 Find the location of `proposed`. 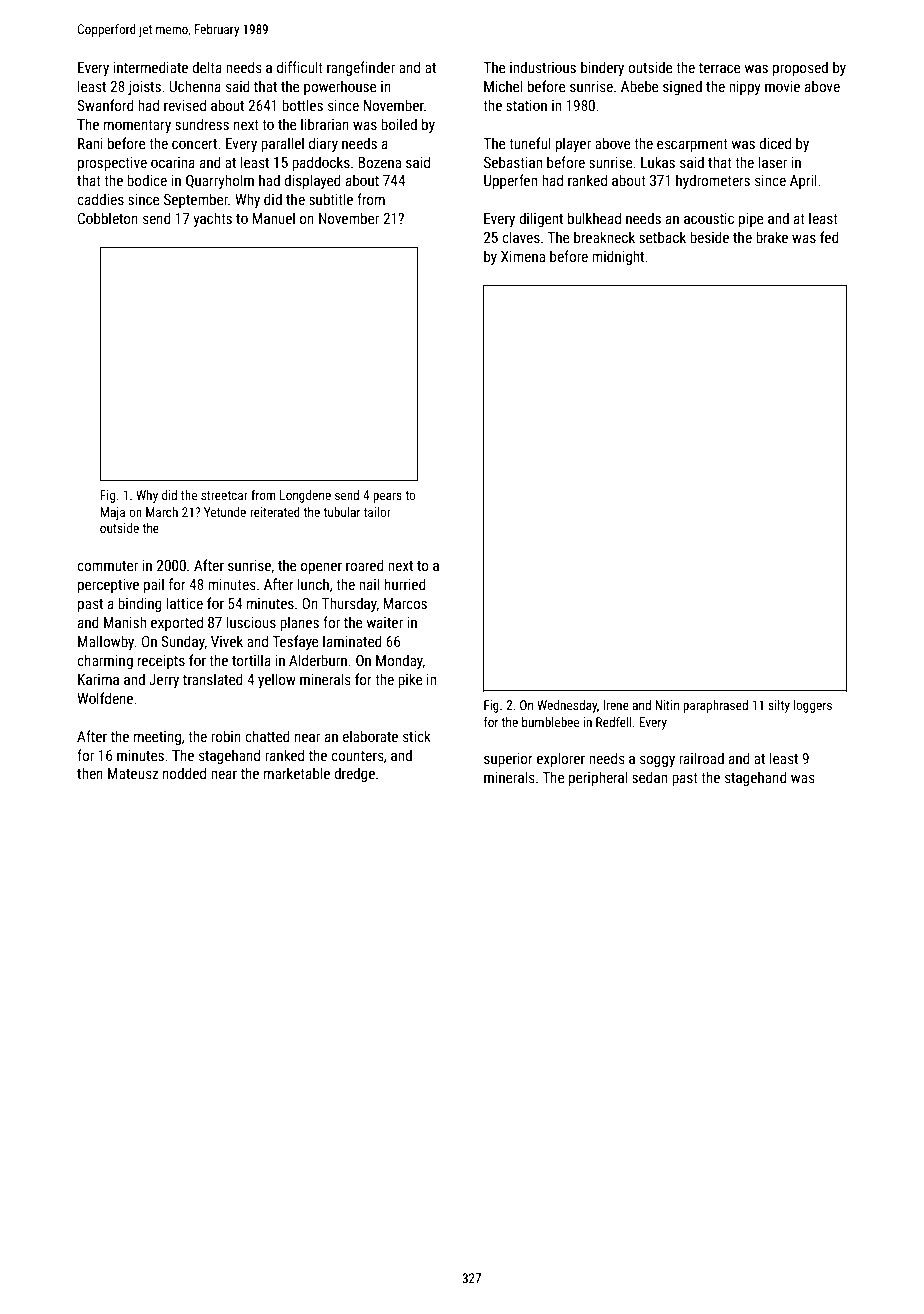

proposed is located at coordinates (800, 68).
